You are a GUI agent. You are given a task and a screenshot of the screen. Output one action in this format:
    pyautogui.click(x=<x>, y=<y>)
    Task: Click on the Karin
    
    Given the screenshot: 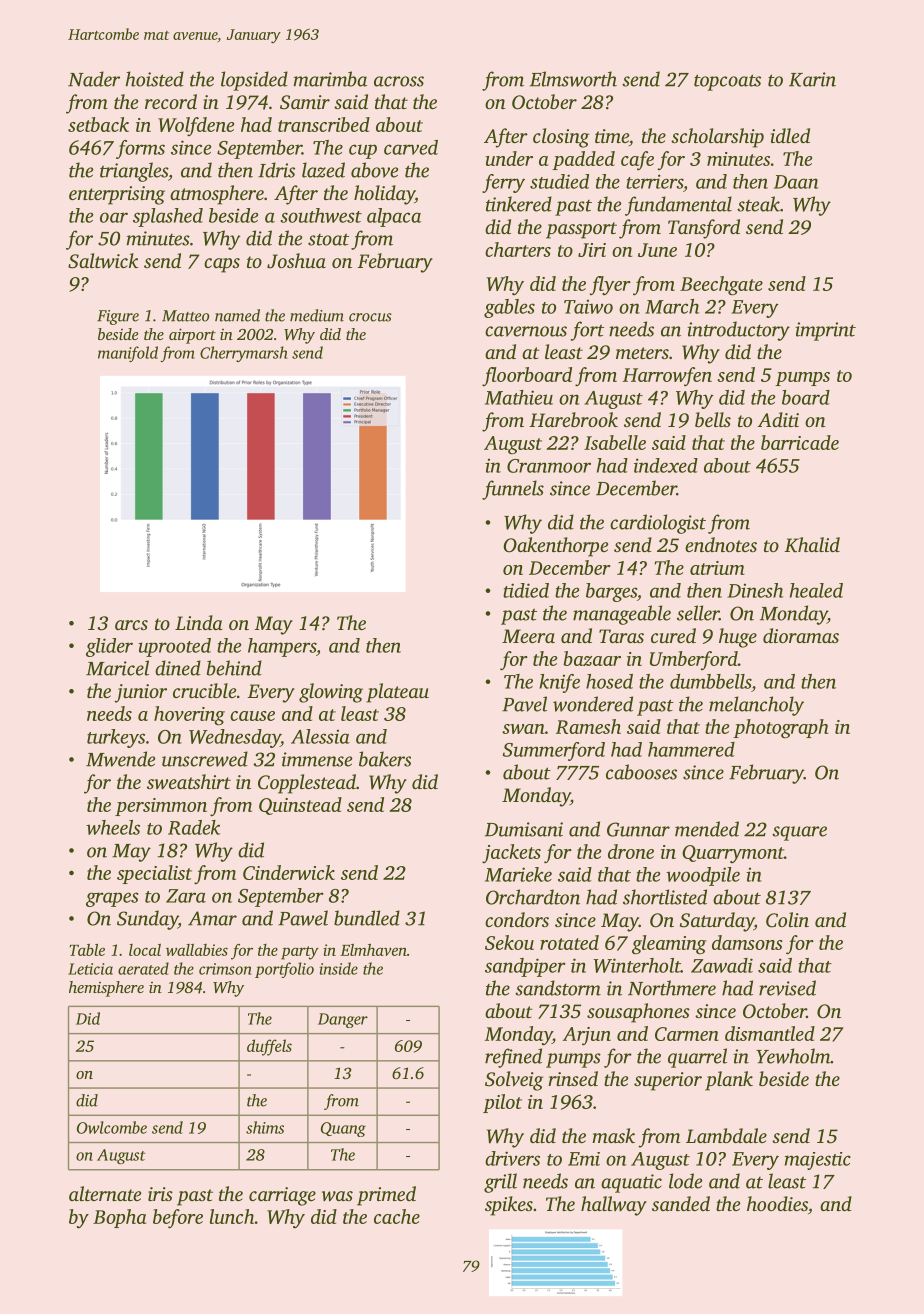 What is the action you would take?
    pyautogui.click(x=812, y=79)
